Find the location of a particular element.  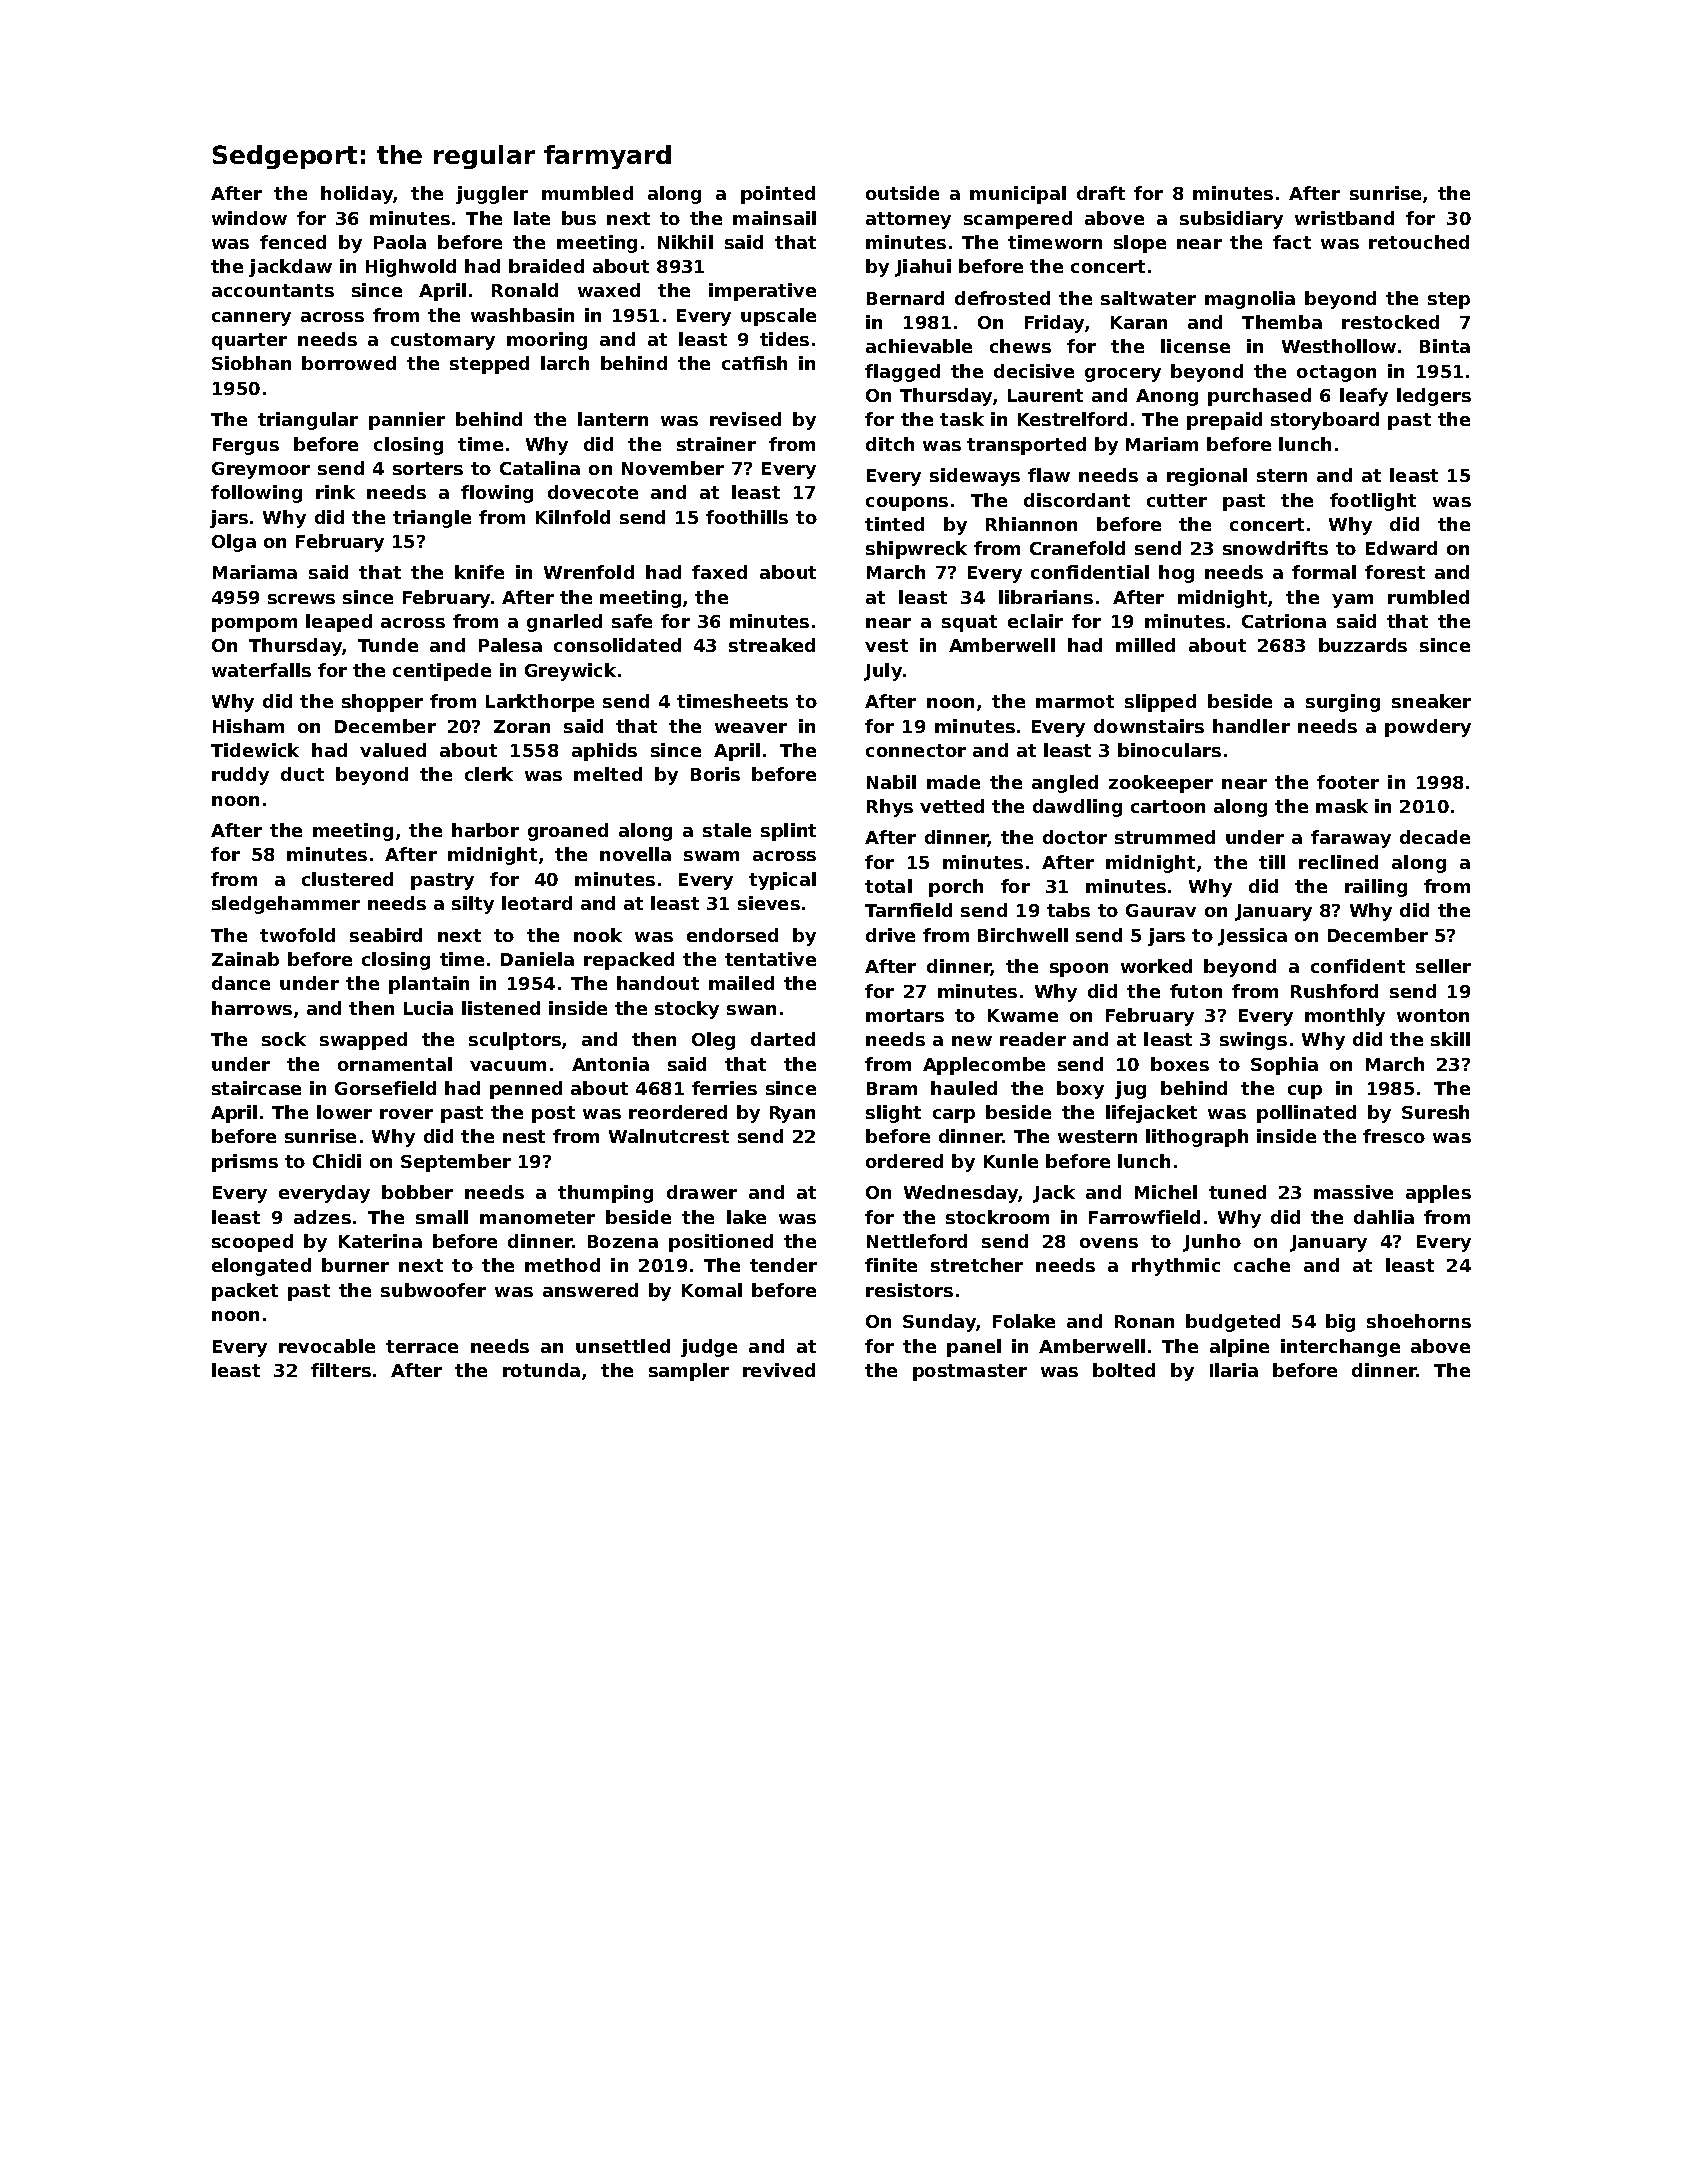

subwoofer is located at coordinates (433, 1290).
